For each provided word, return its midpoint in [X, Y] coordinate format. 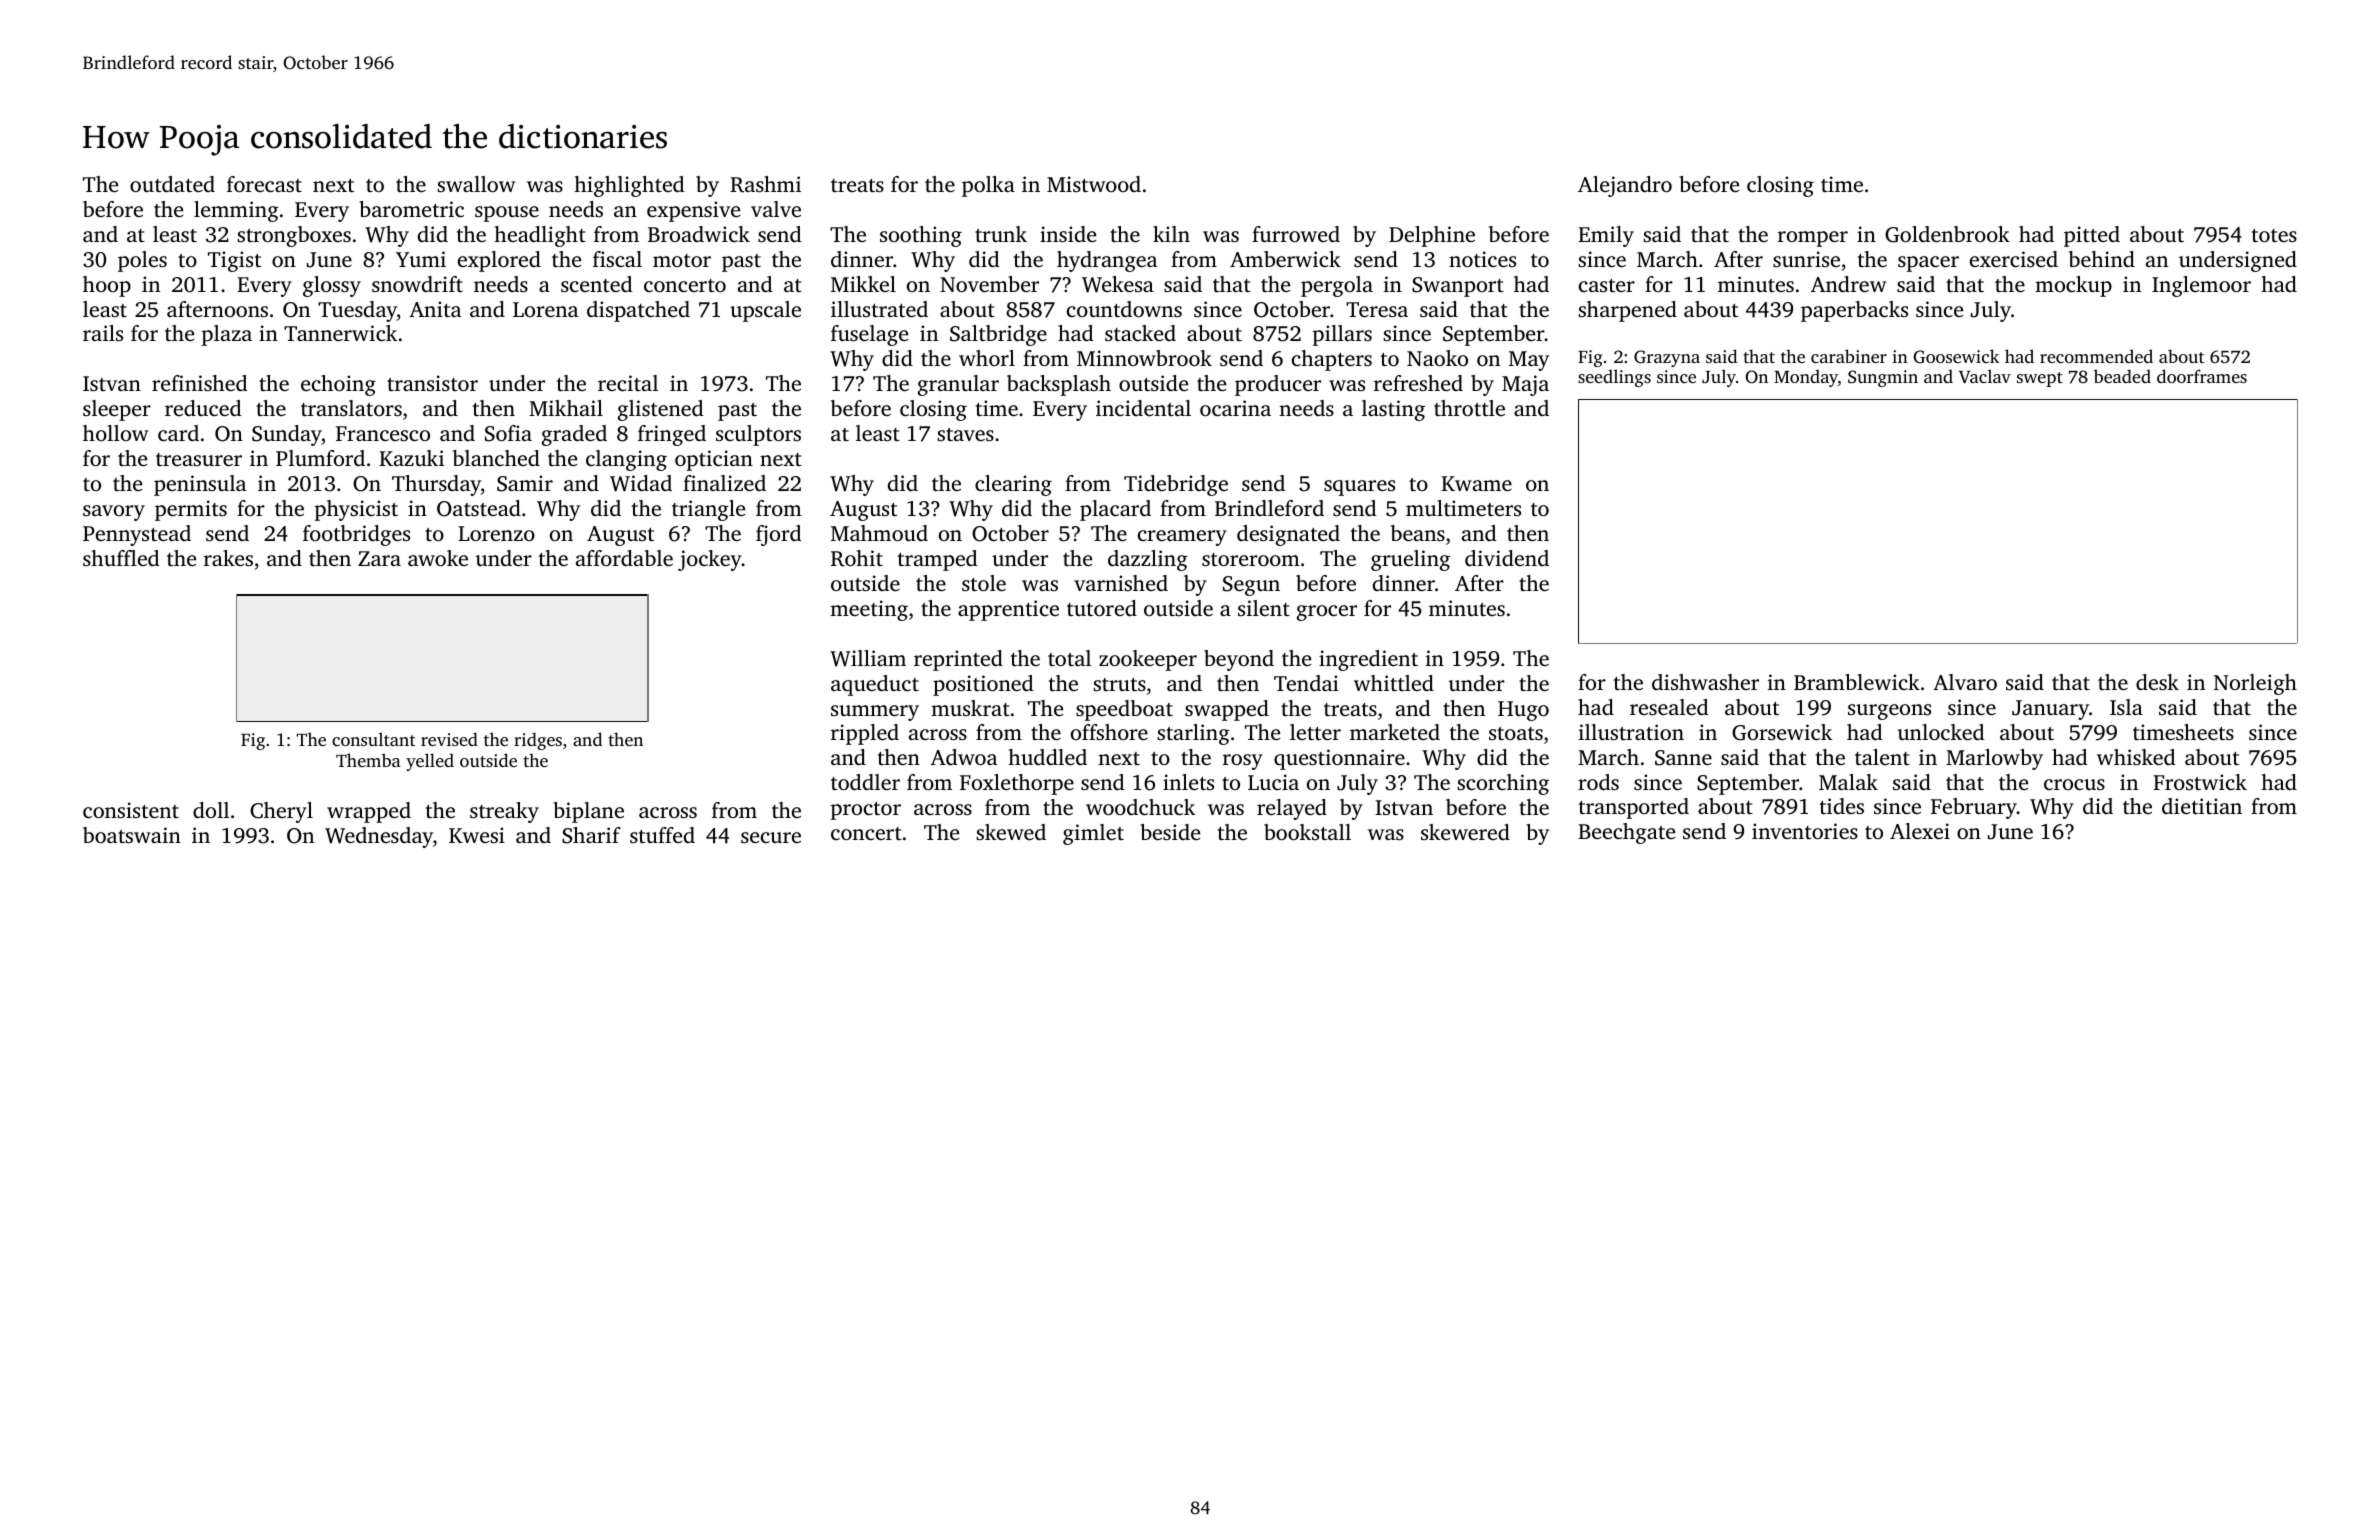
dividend [1507, 558]
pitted [2092, 236]
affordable [624, 558]
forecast [264, 184]
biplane [588, 812]
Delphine [1432, 236]
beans [1418, 533]
